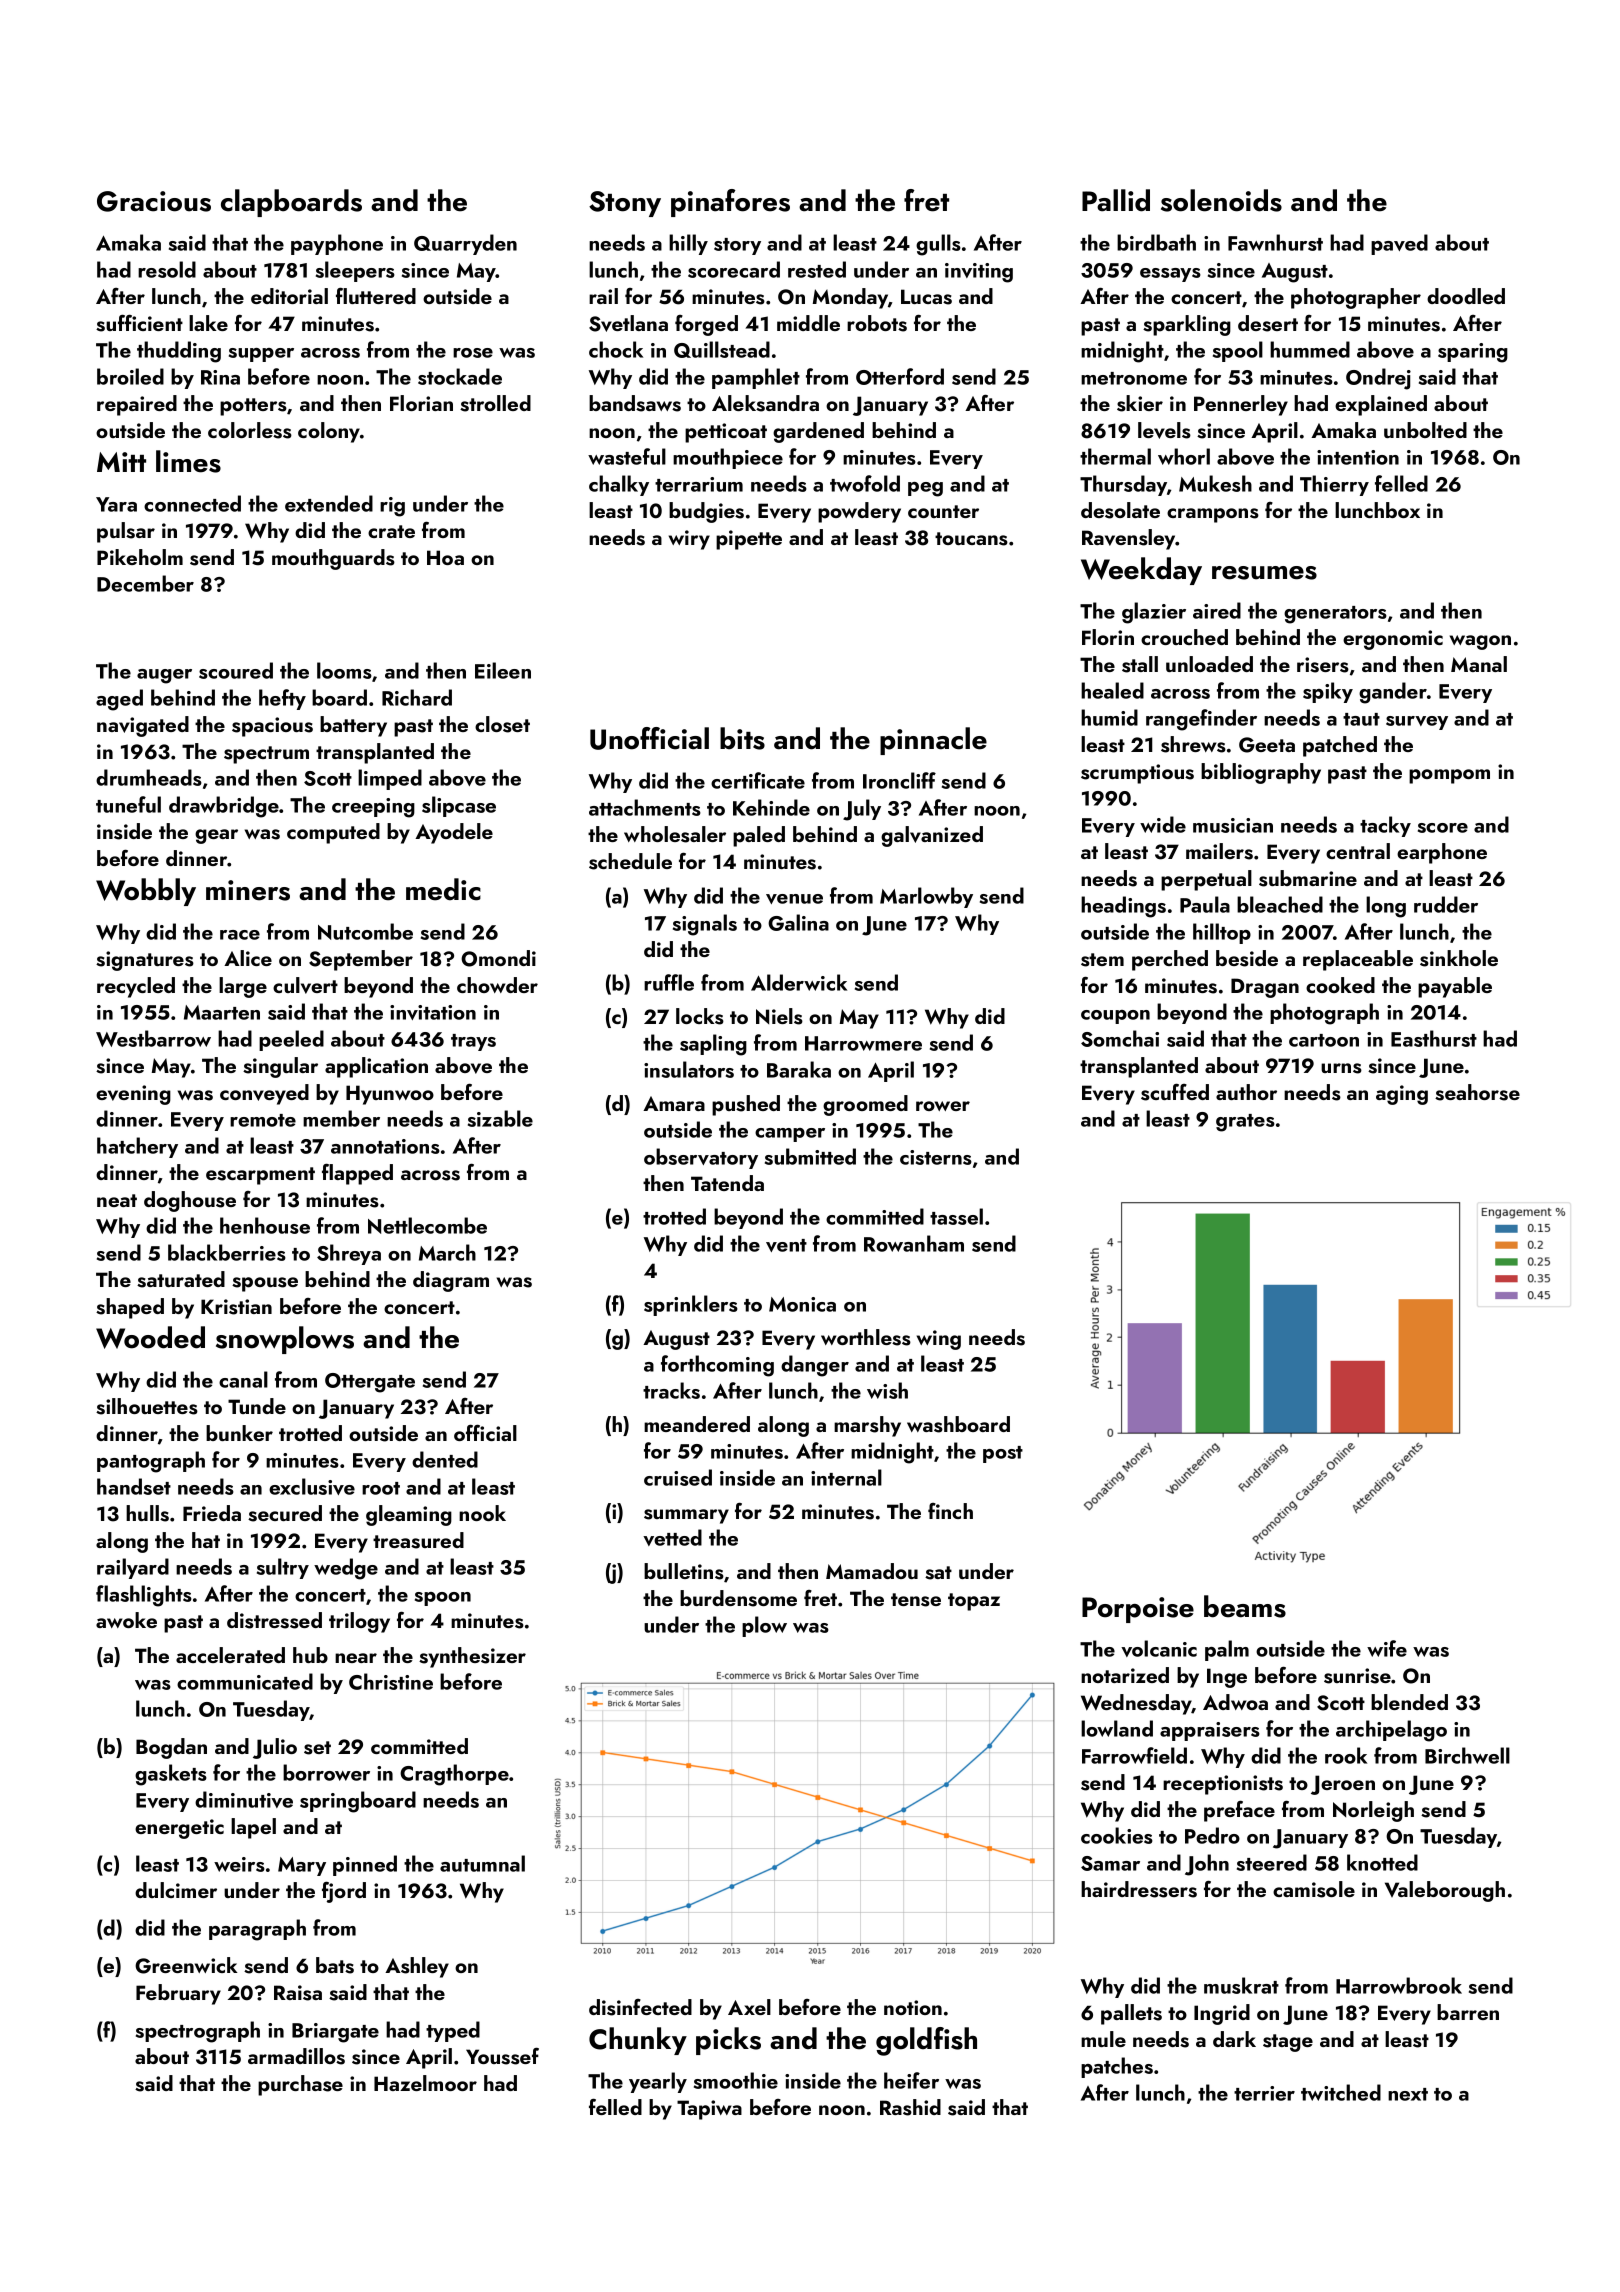 The image size is (1620, 2292). What do you see at coordinates (154, 201) in the screenshot?
I see `Gracious` at bounding box center [154, 201].
